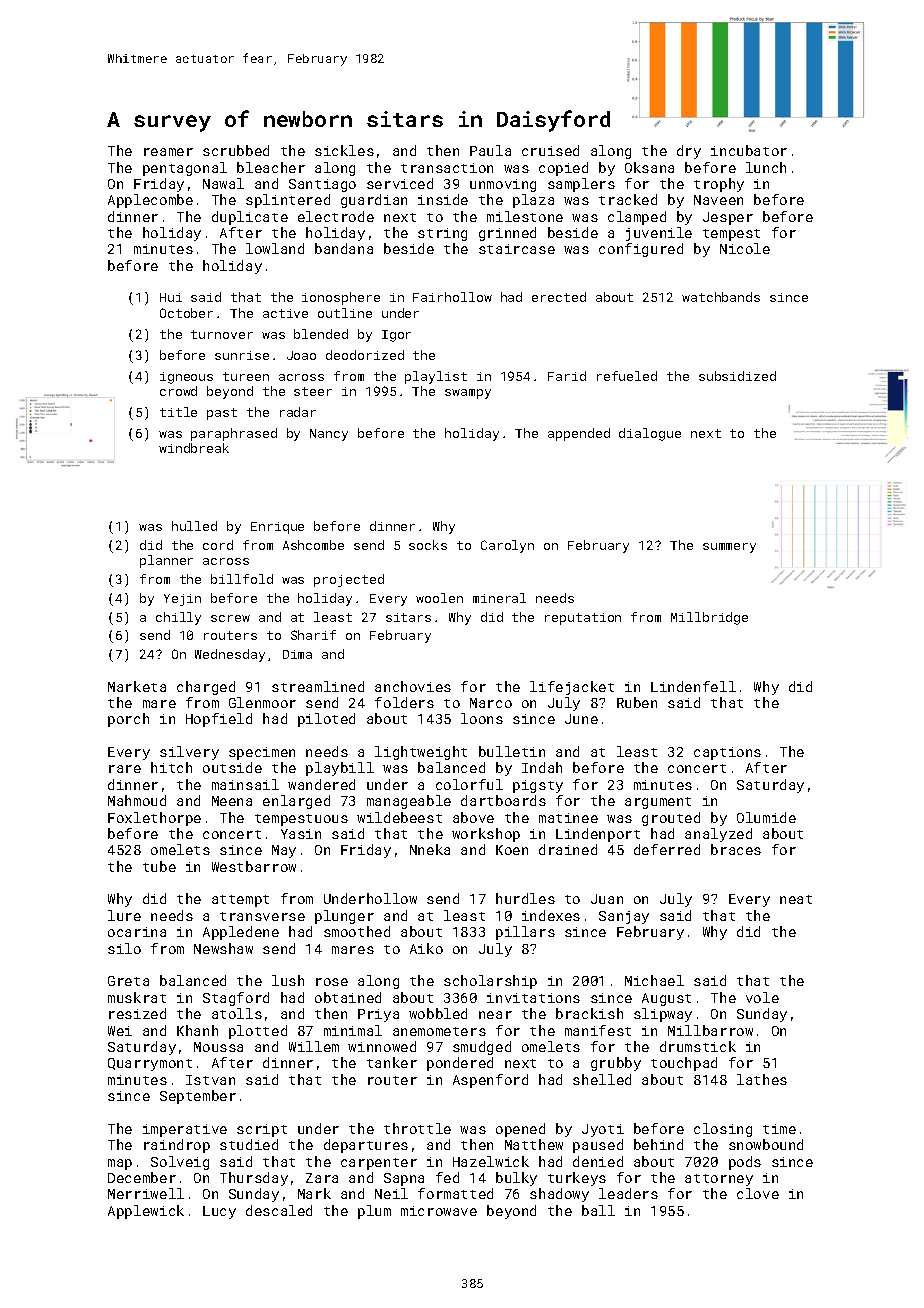 Image resolution: width=924 pixels, height=1308 pixels. Describe the element at coordinates (150, 201) in the page. I see `Applecombe` at that location.
